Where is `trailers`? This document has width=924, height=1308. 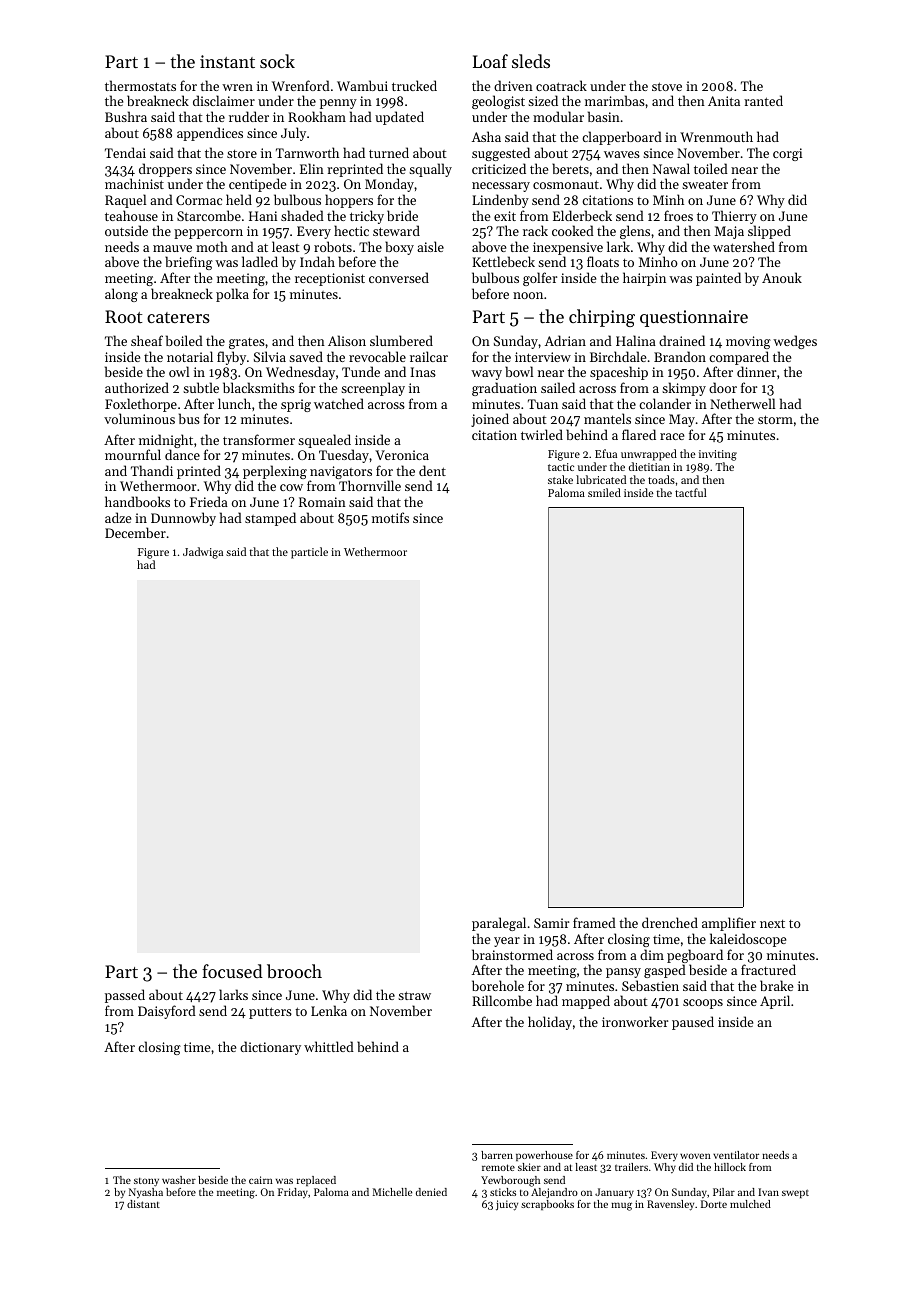 trailers is located at coordinates (631, 1167).
